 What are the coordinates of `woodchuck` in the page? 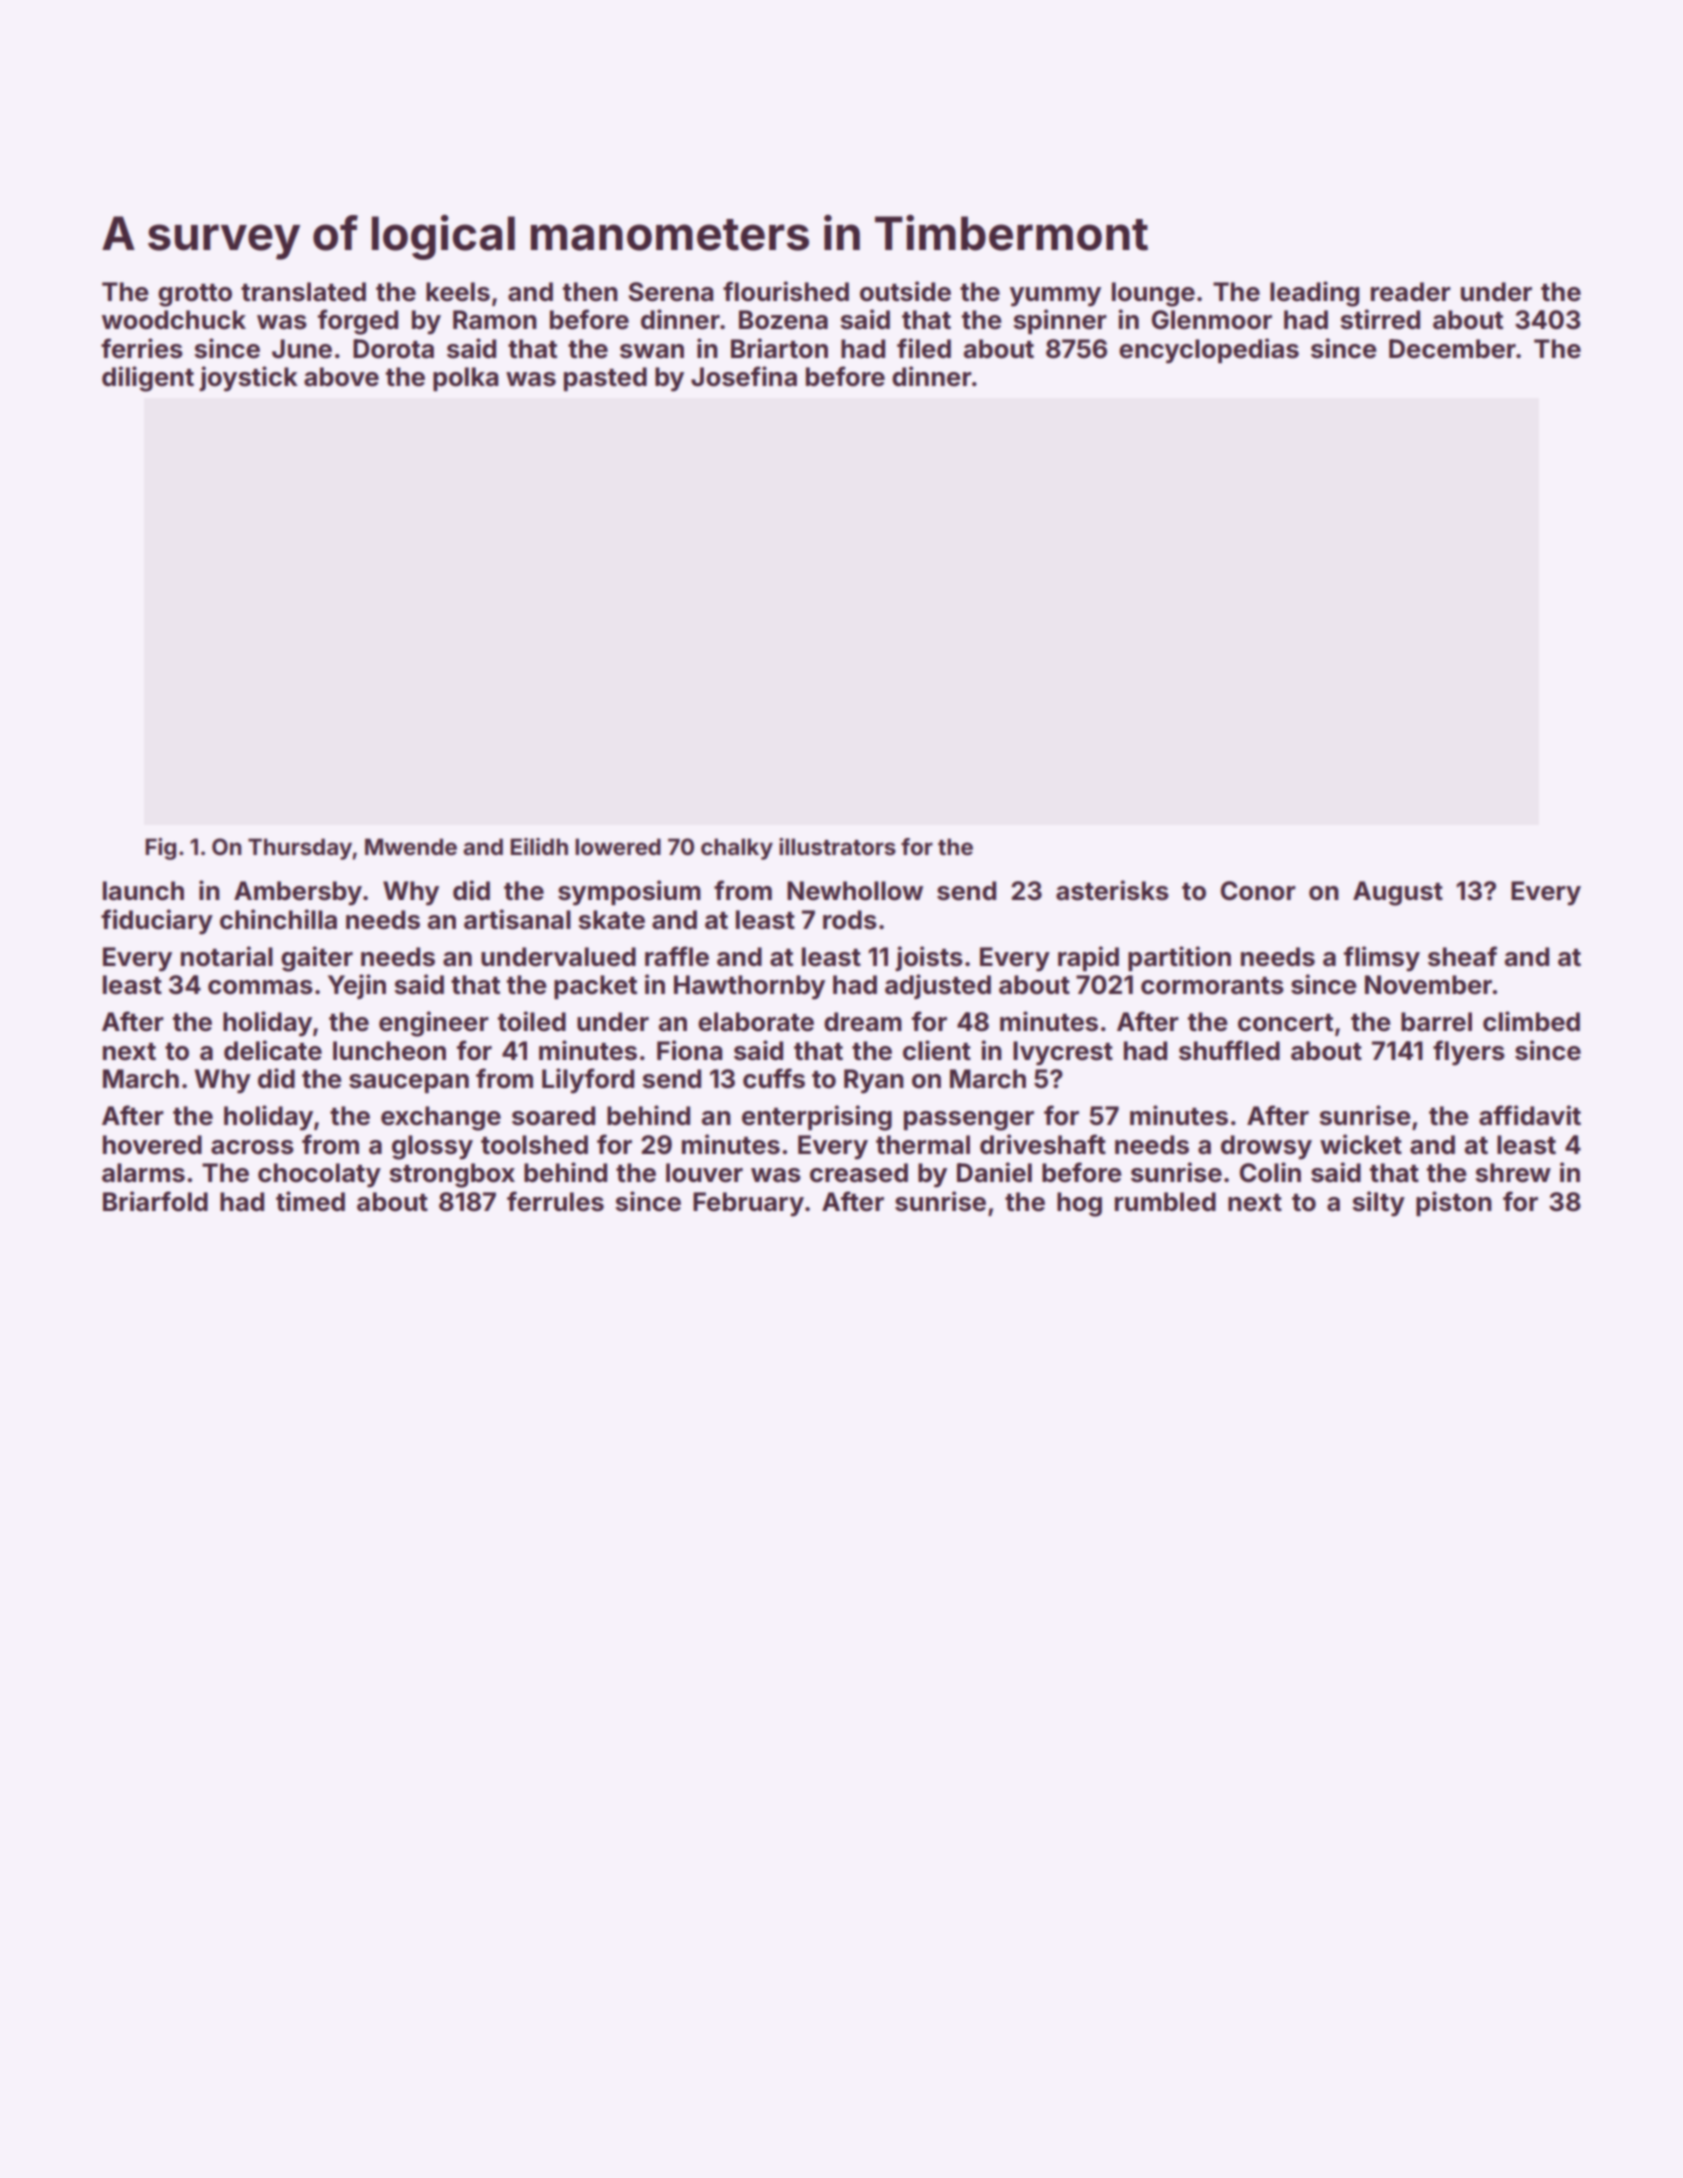 It's located at (174, 320).
